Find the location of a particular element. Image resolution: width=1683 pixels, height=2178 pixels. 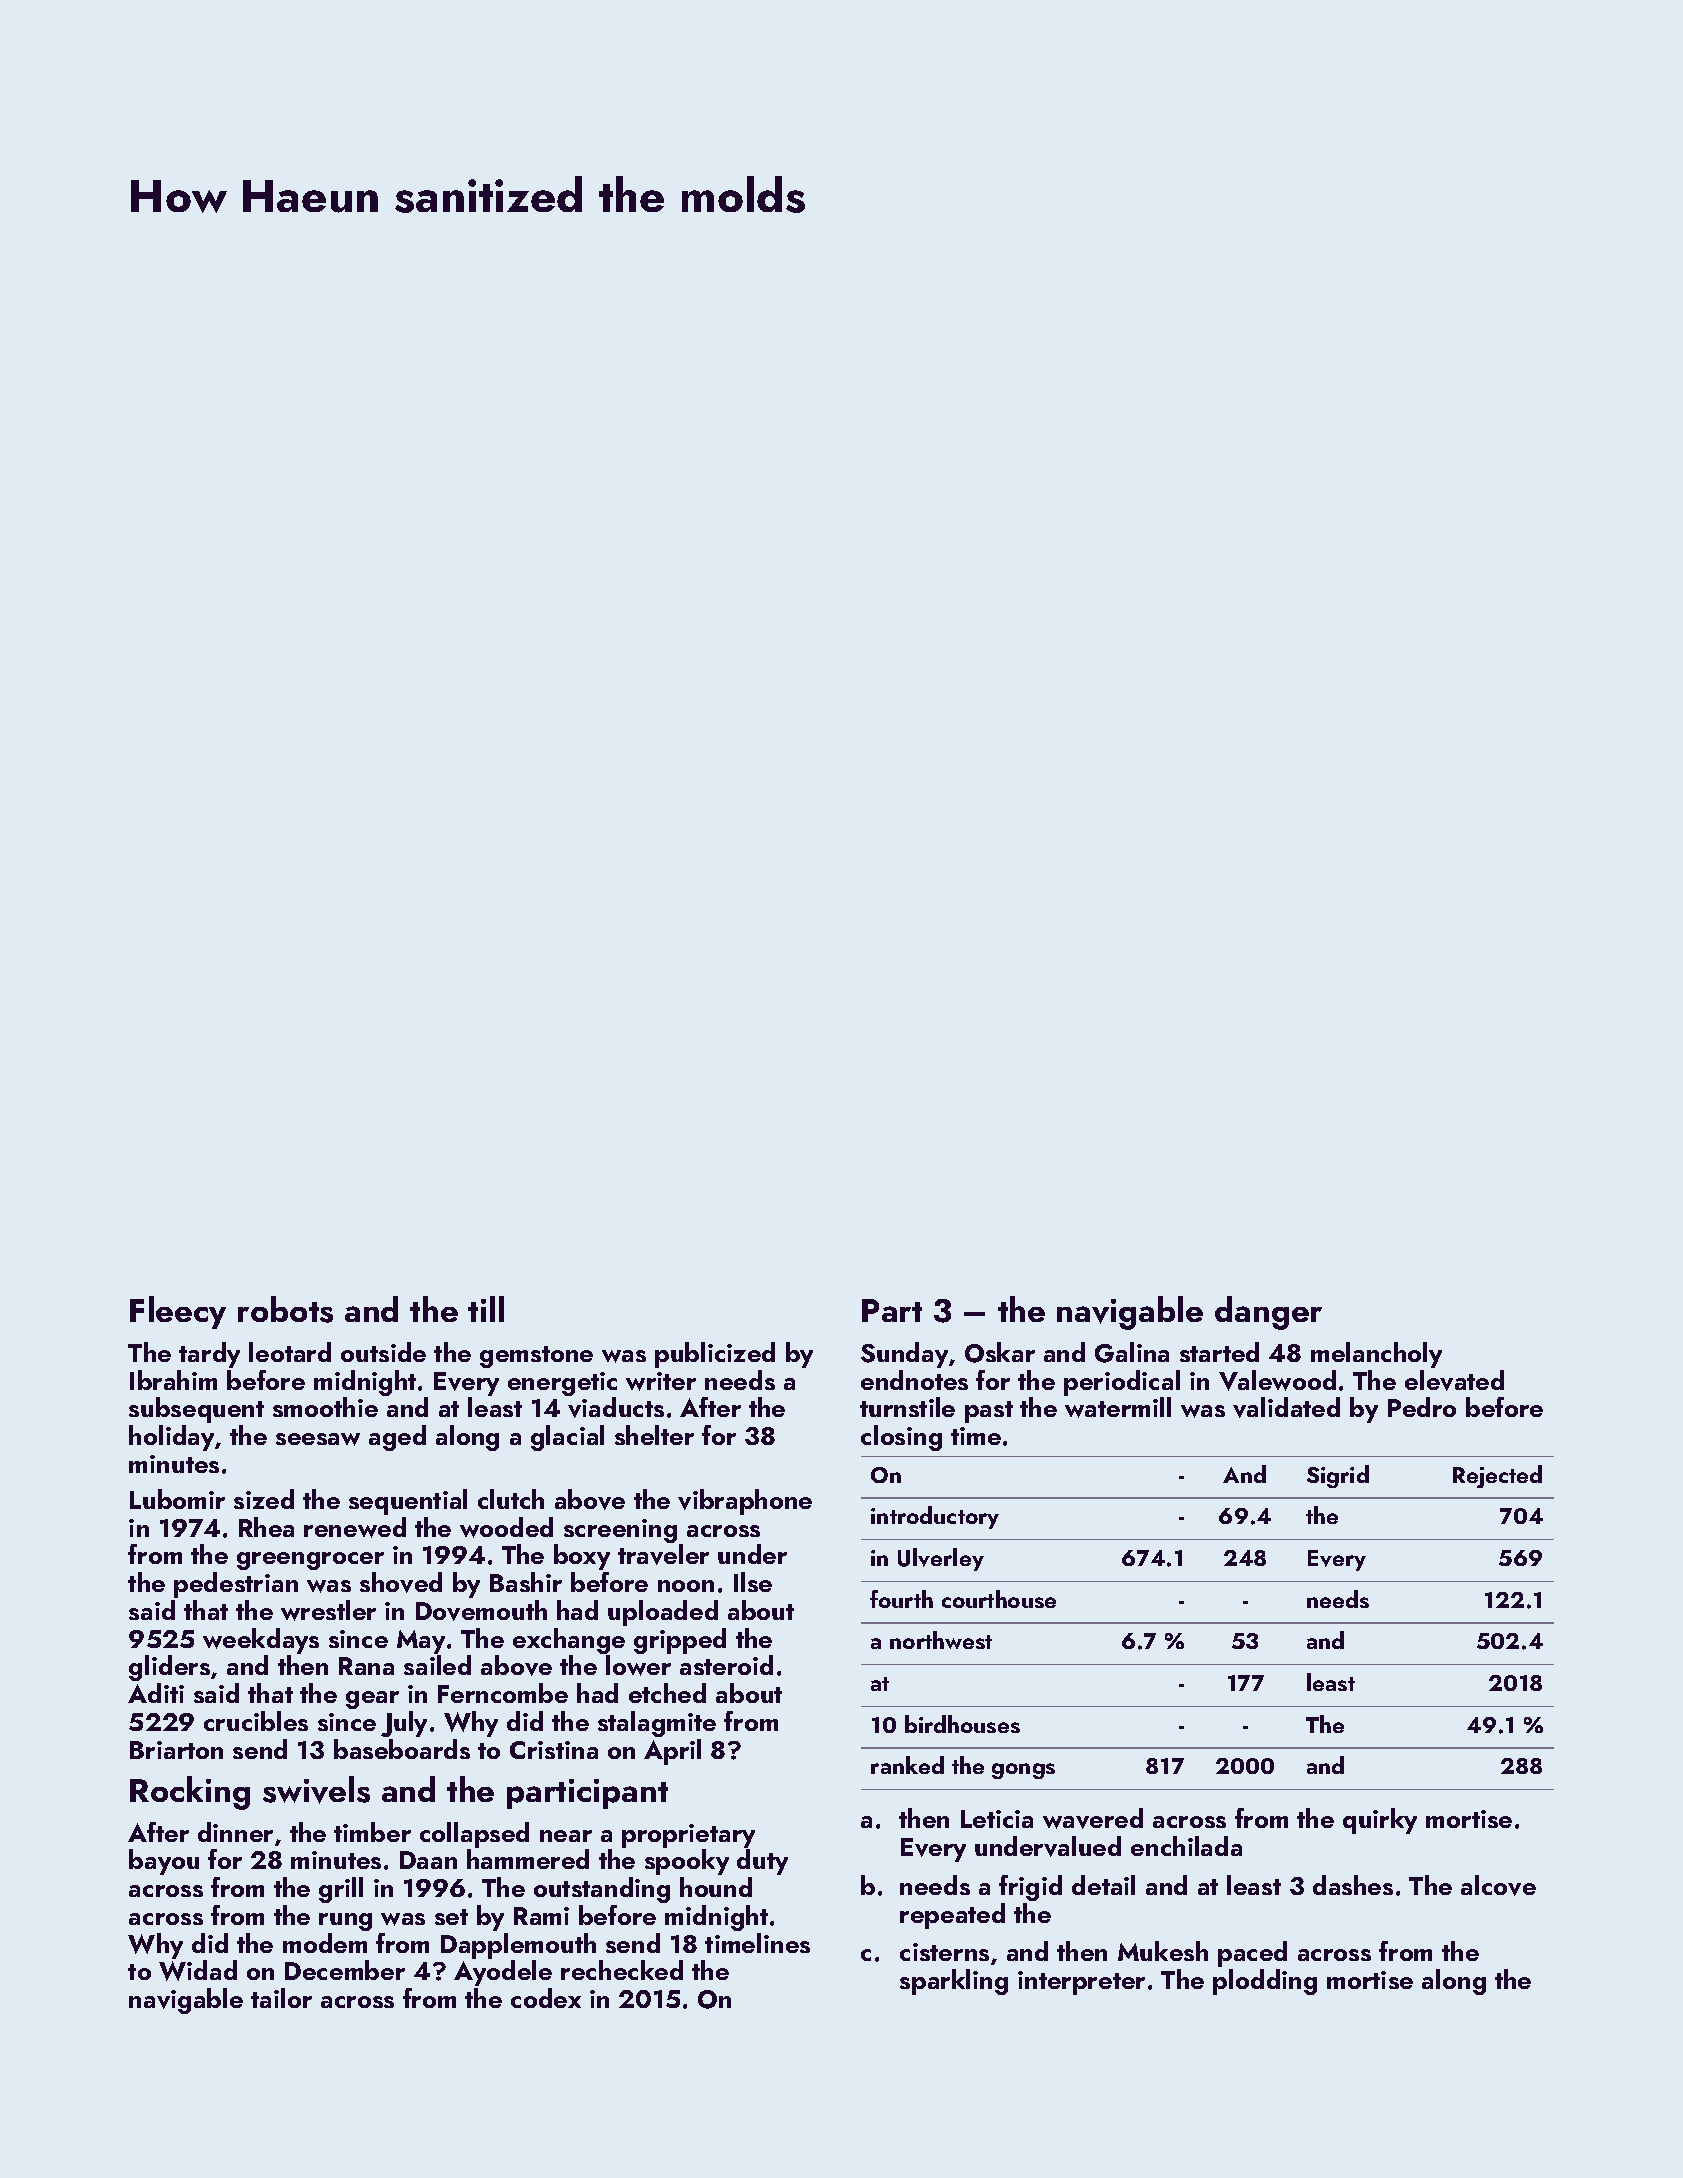

Rejected is located at coordinates (1497, 1476).
